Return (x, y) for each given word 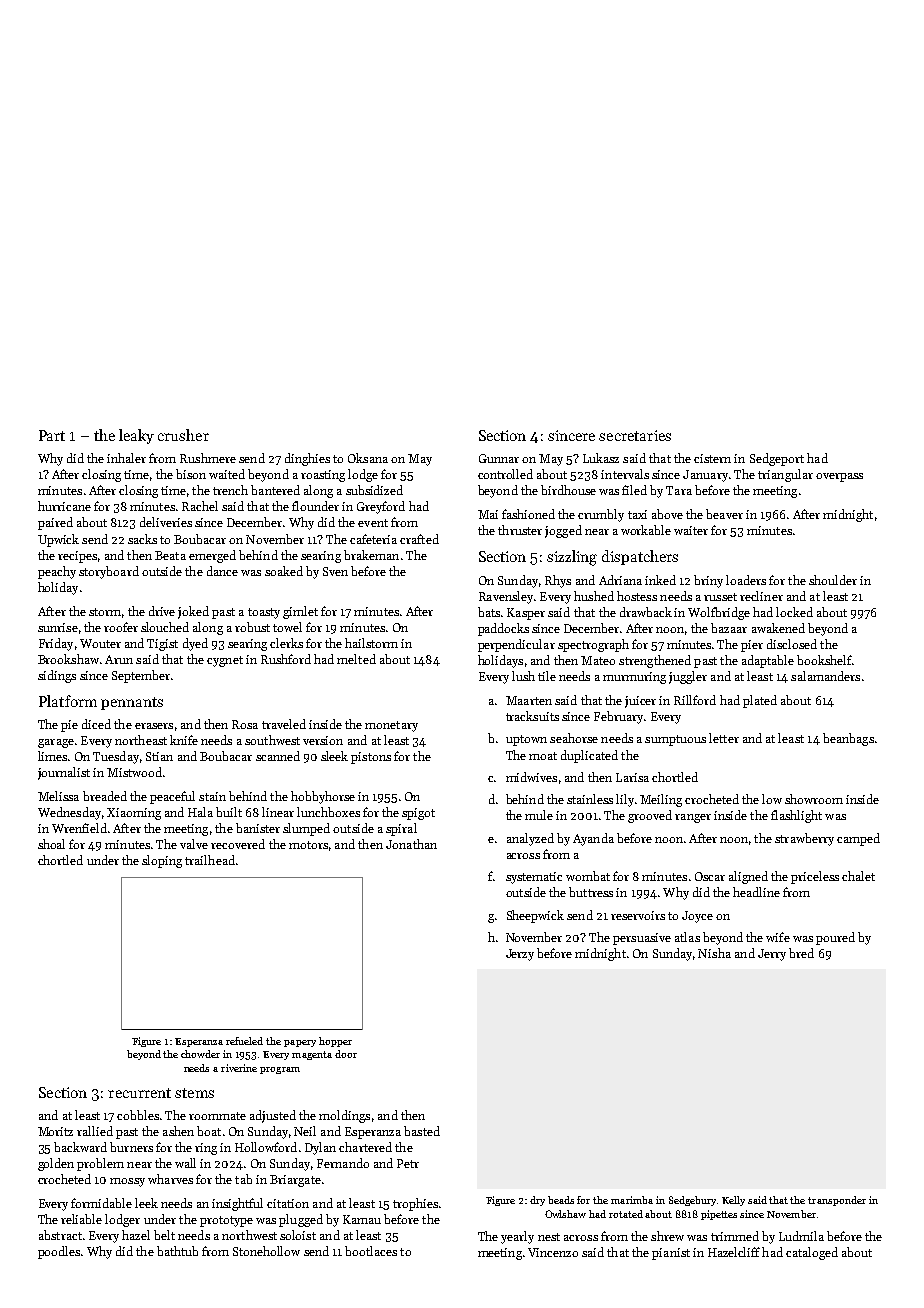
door (346, 1054)
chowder (200, 1054)
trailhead (210, 860)
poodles (59, 1252)
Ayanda (593, 839)
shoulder (833, 580)
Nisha (714, 953)
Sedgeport (777, 459)
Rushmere (208, 458)
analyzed (530, 839)
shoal (51, 844)
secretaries (635, 435)
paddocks (503, 629)
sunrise (58, 627)
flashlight (796, 816)
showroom (814, 799)
